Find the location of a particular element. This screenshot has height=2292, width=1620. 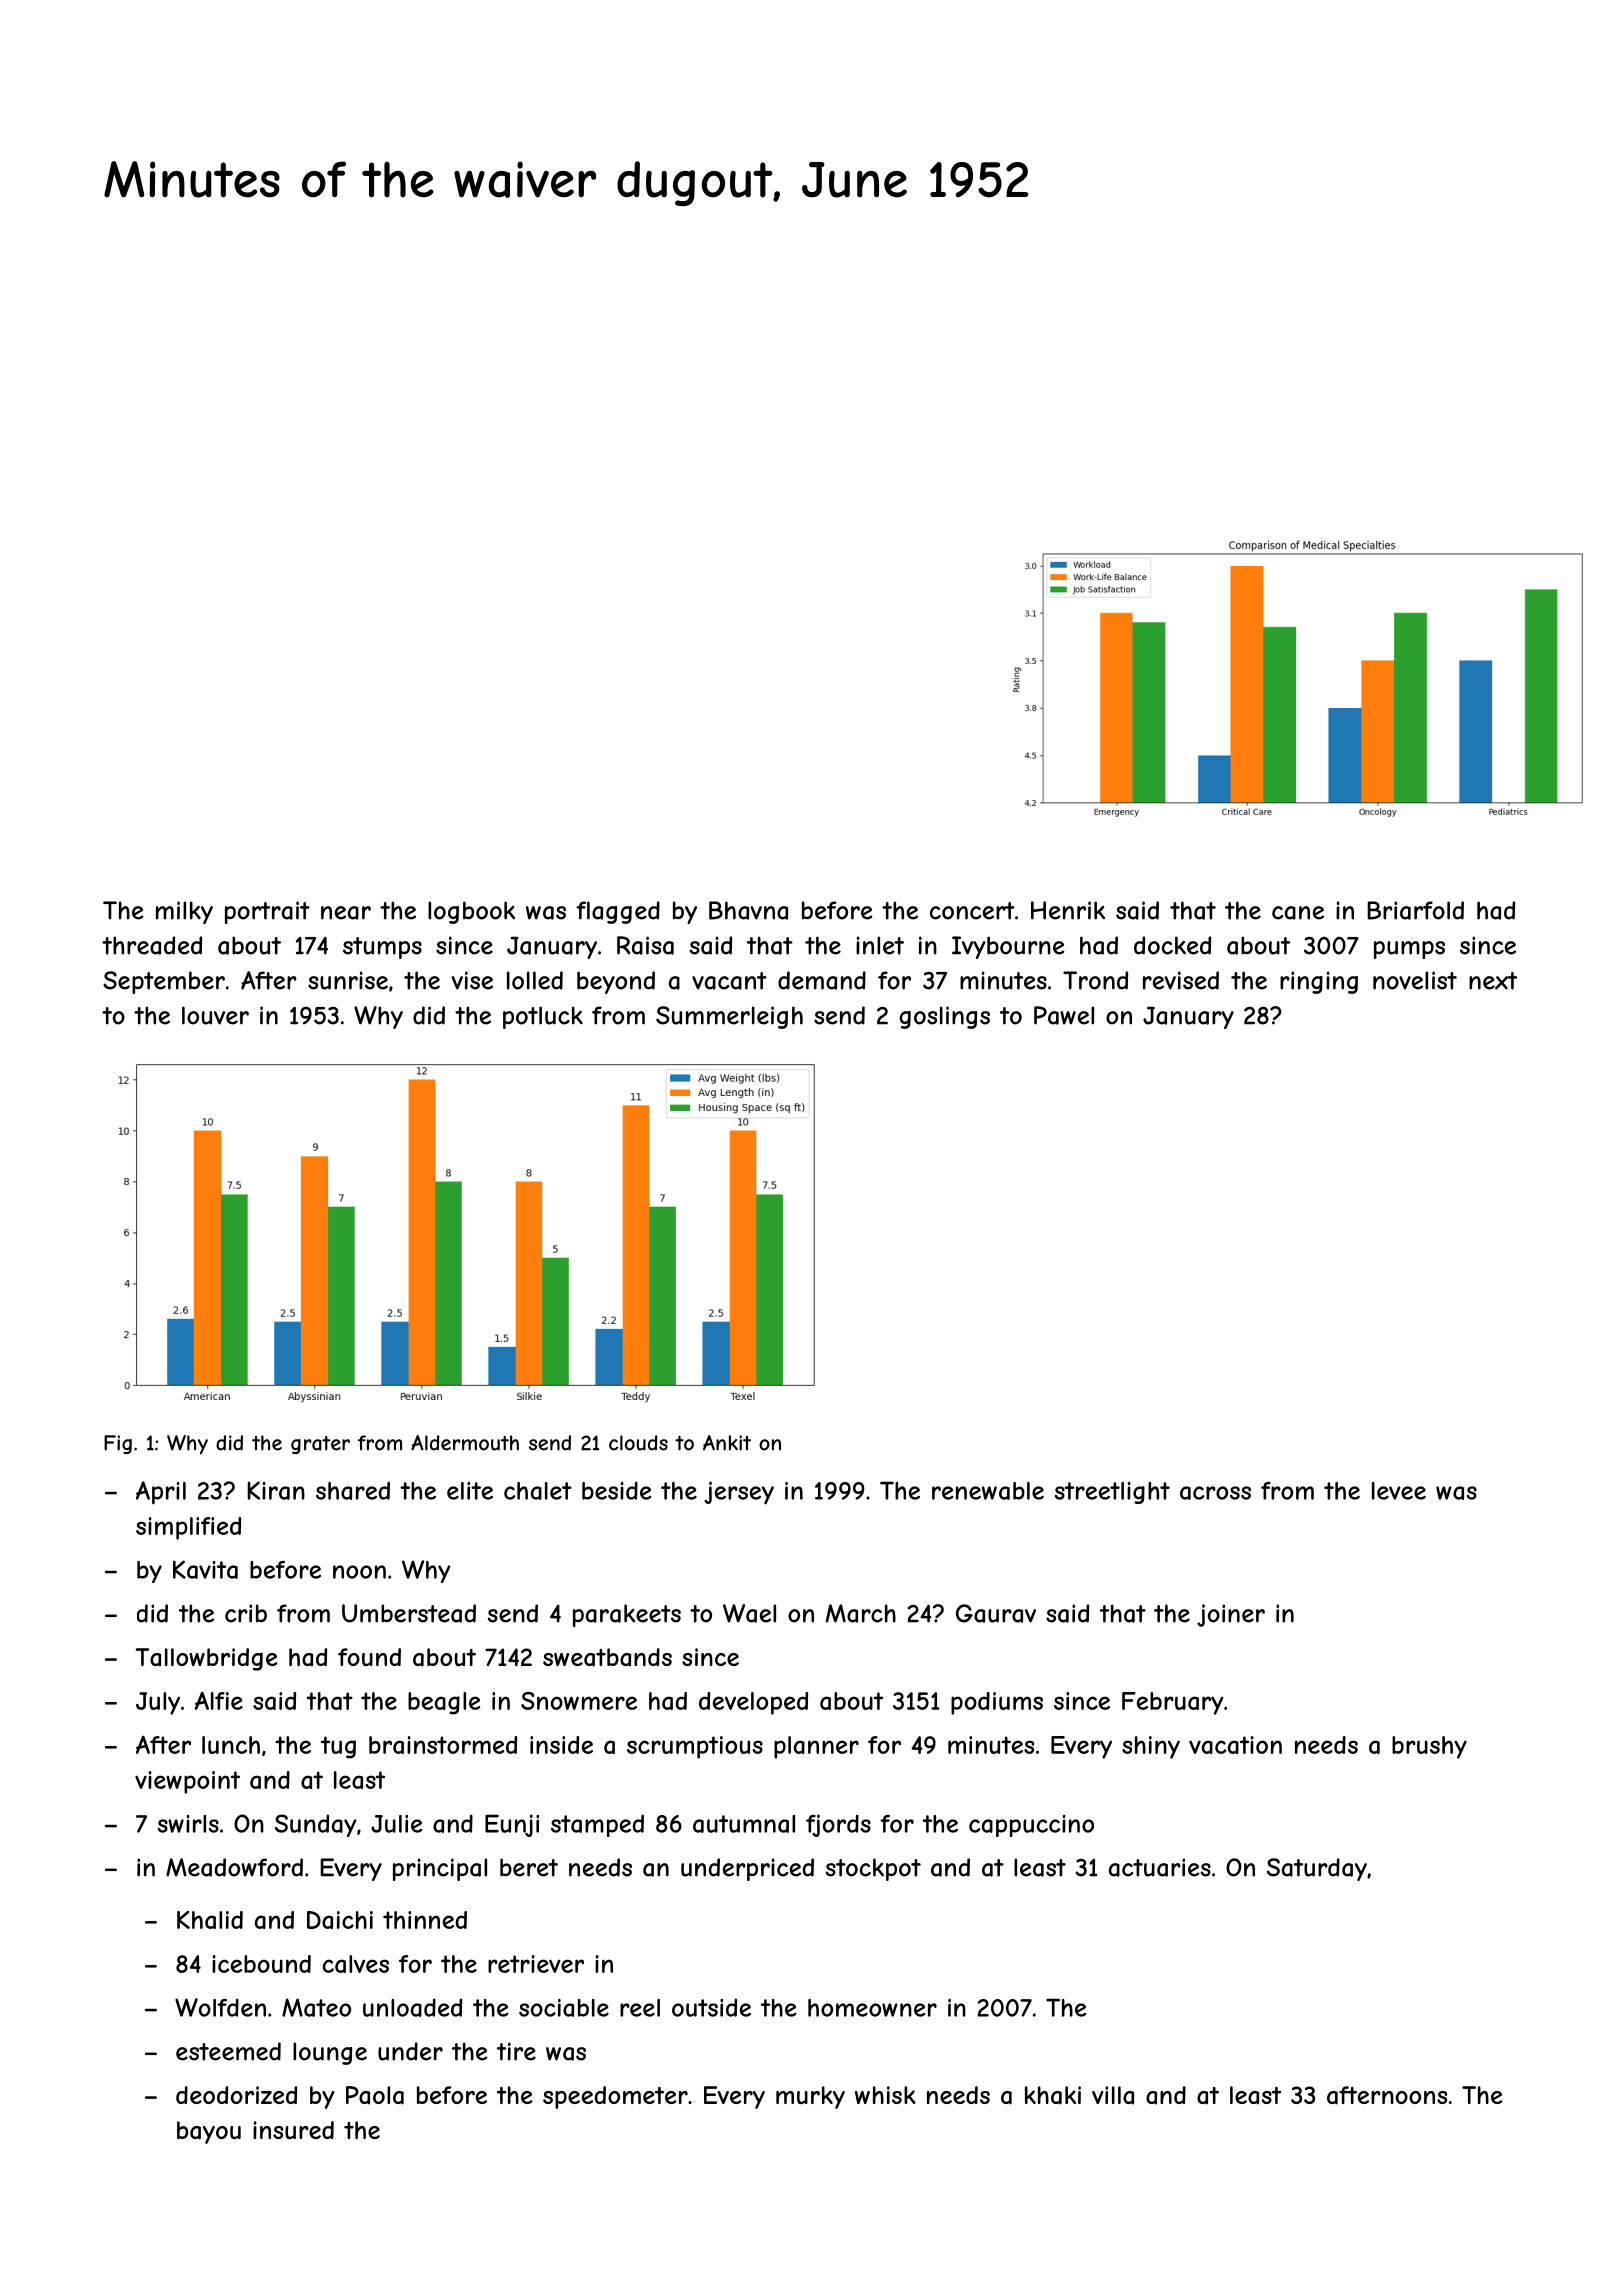

renewable is located at coordinates (988, 1491).
